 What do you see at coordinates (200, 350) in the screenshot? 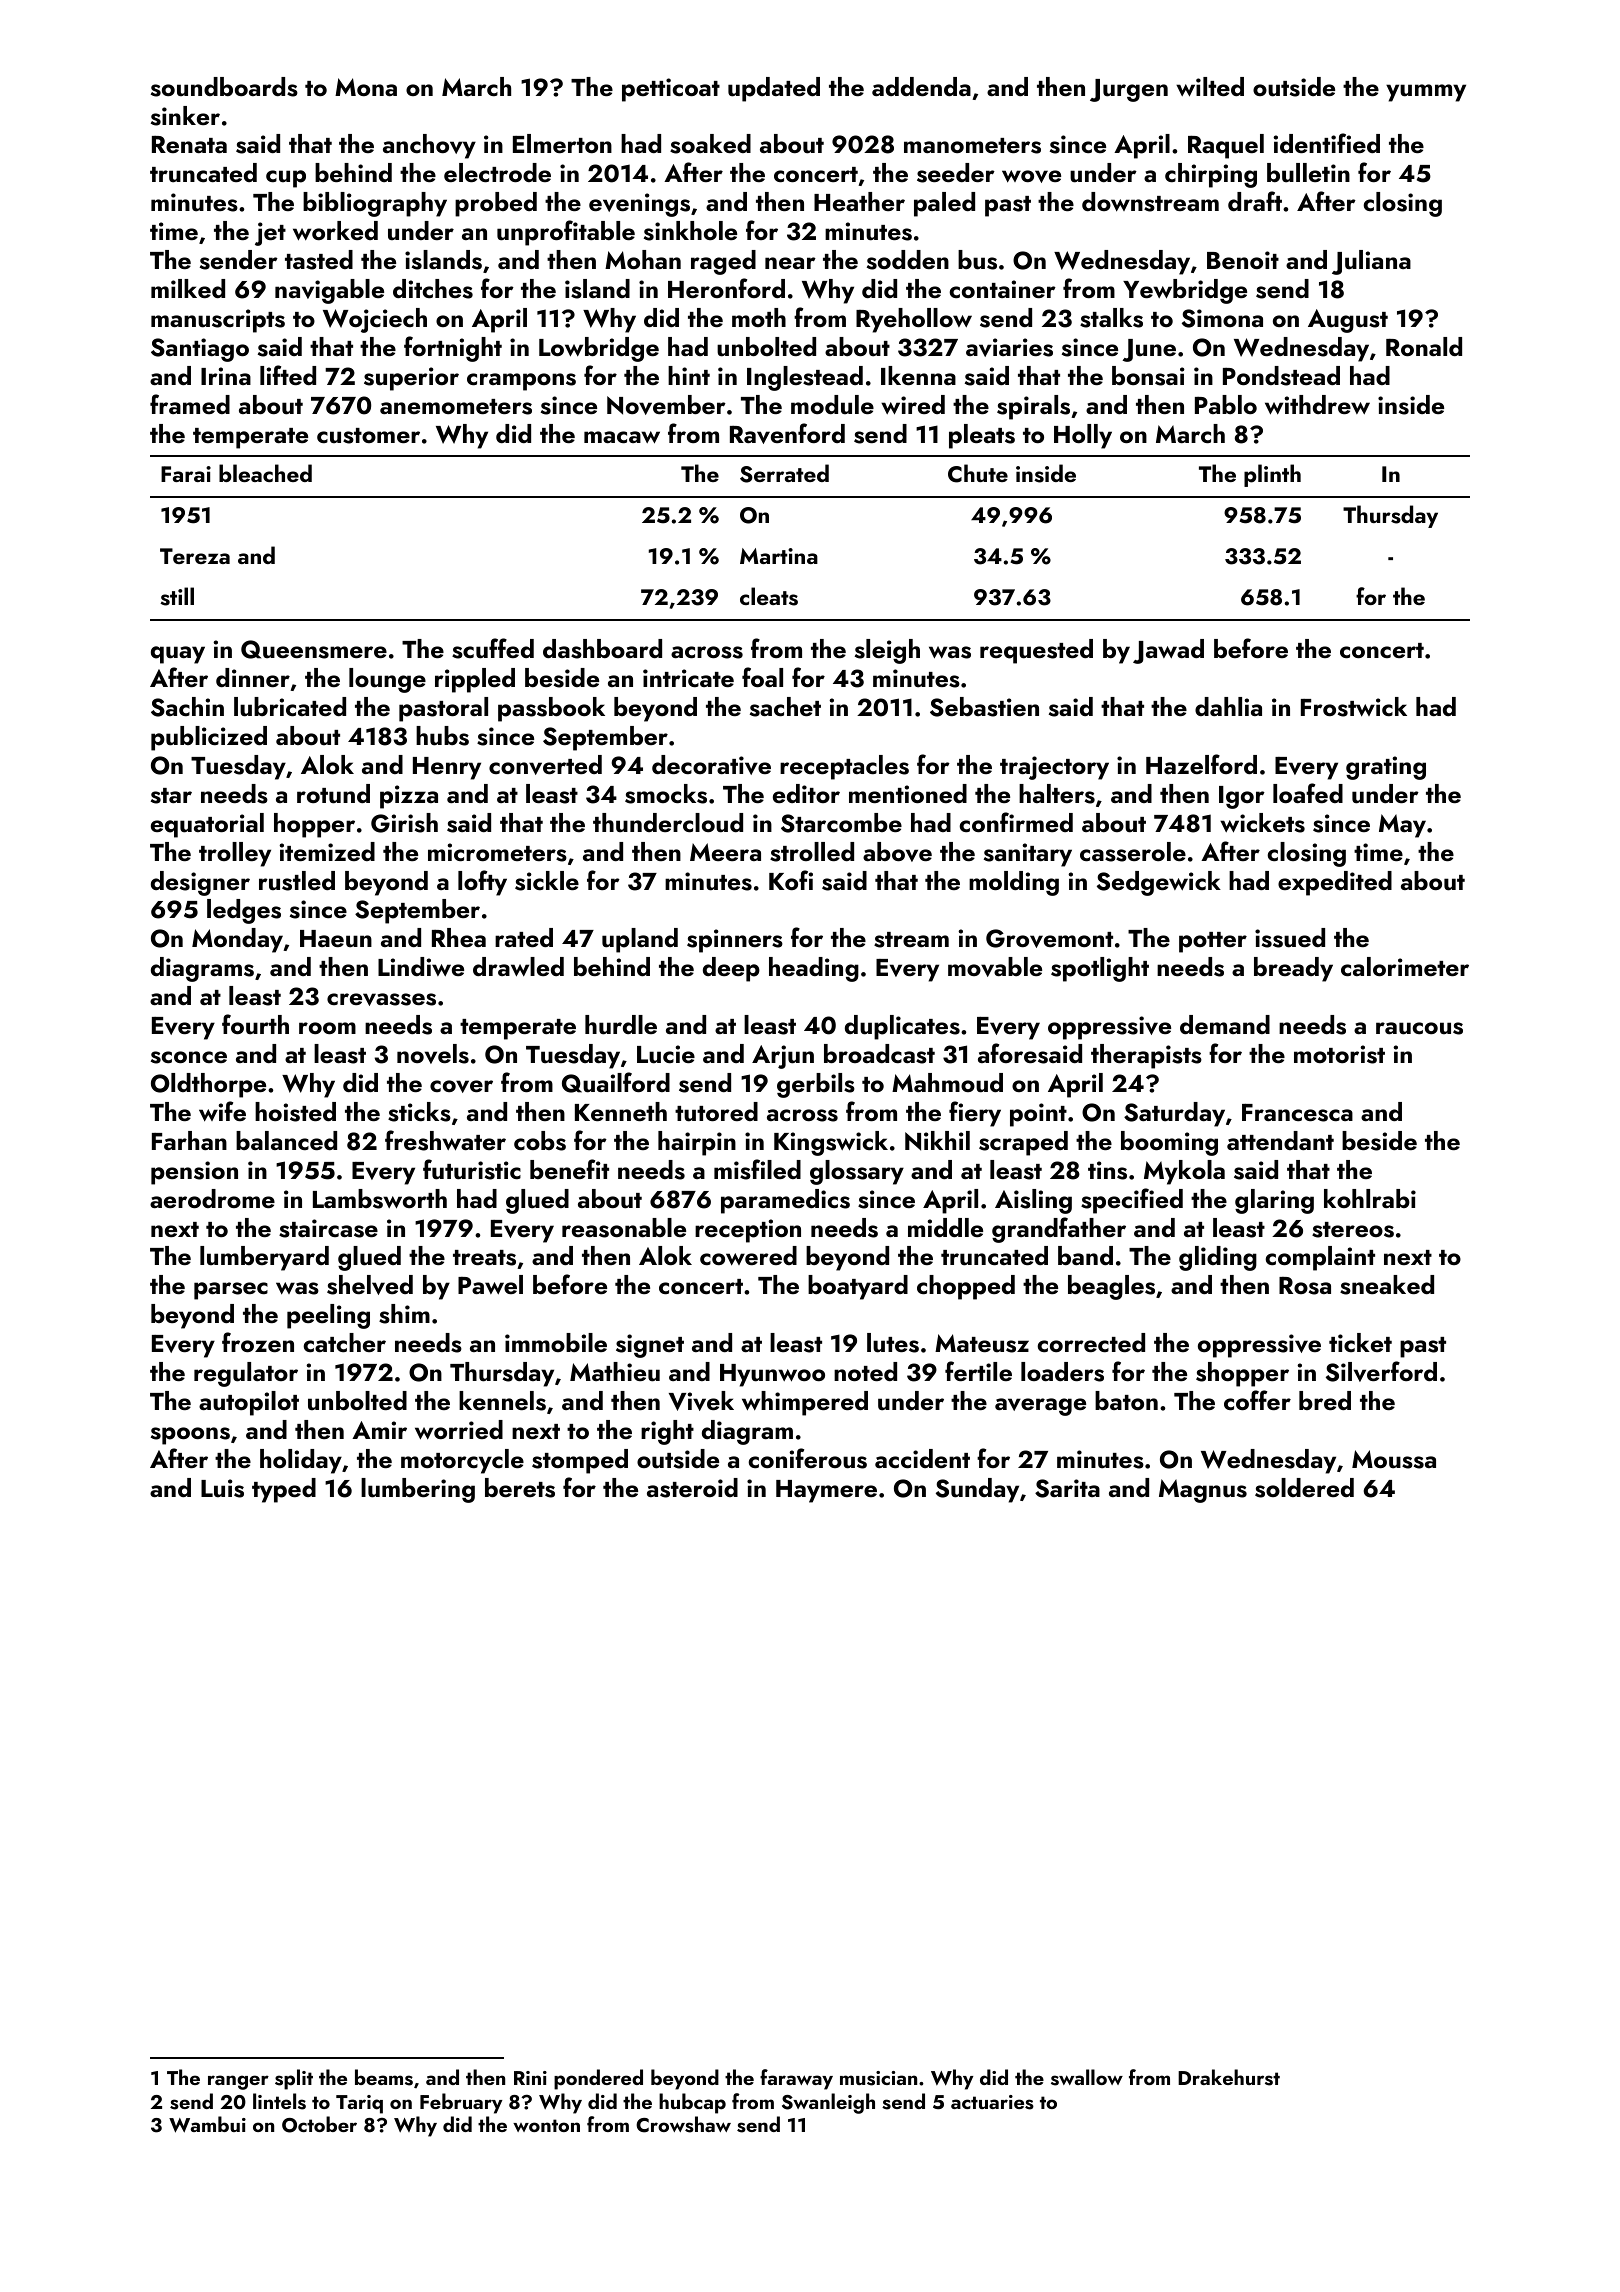
I see `Santiago` at bounding box center [200, 350].
